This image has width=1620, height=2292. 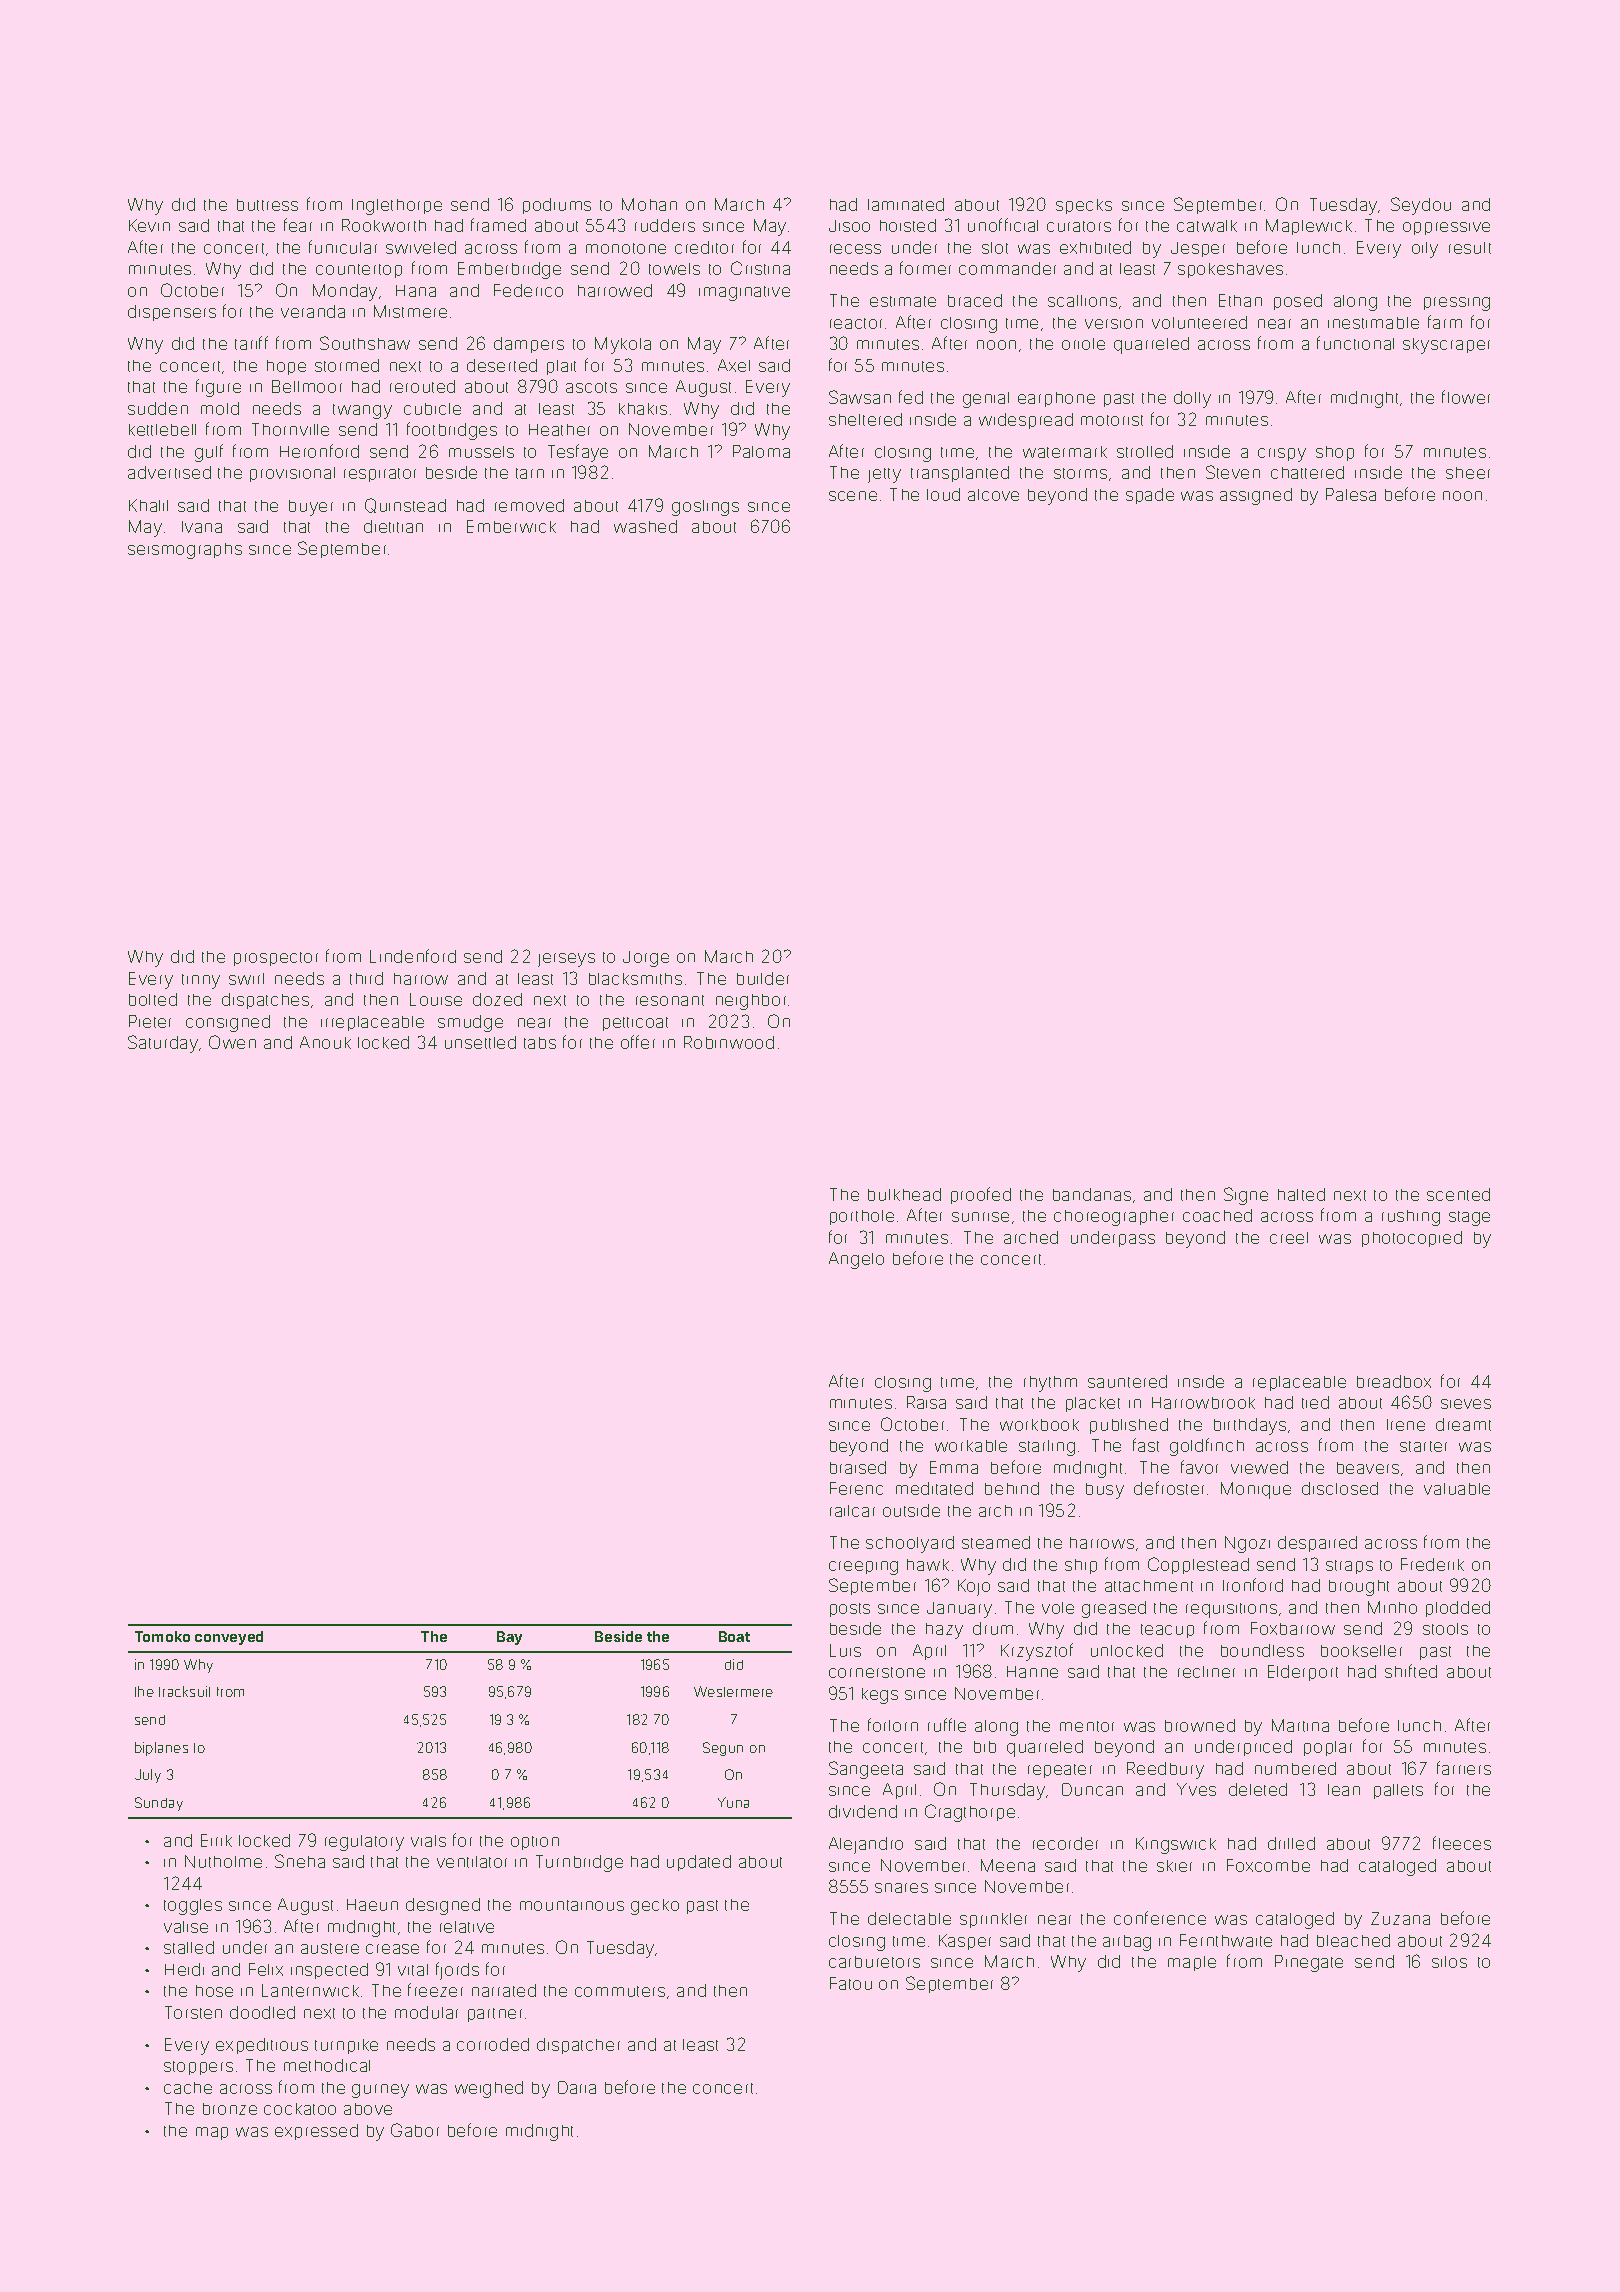 What do you see at coordinates (467, 1927) in the image?
I see `relative` at bounding box center [467, 1927].
